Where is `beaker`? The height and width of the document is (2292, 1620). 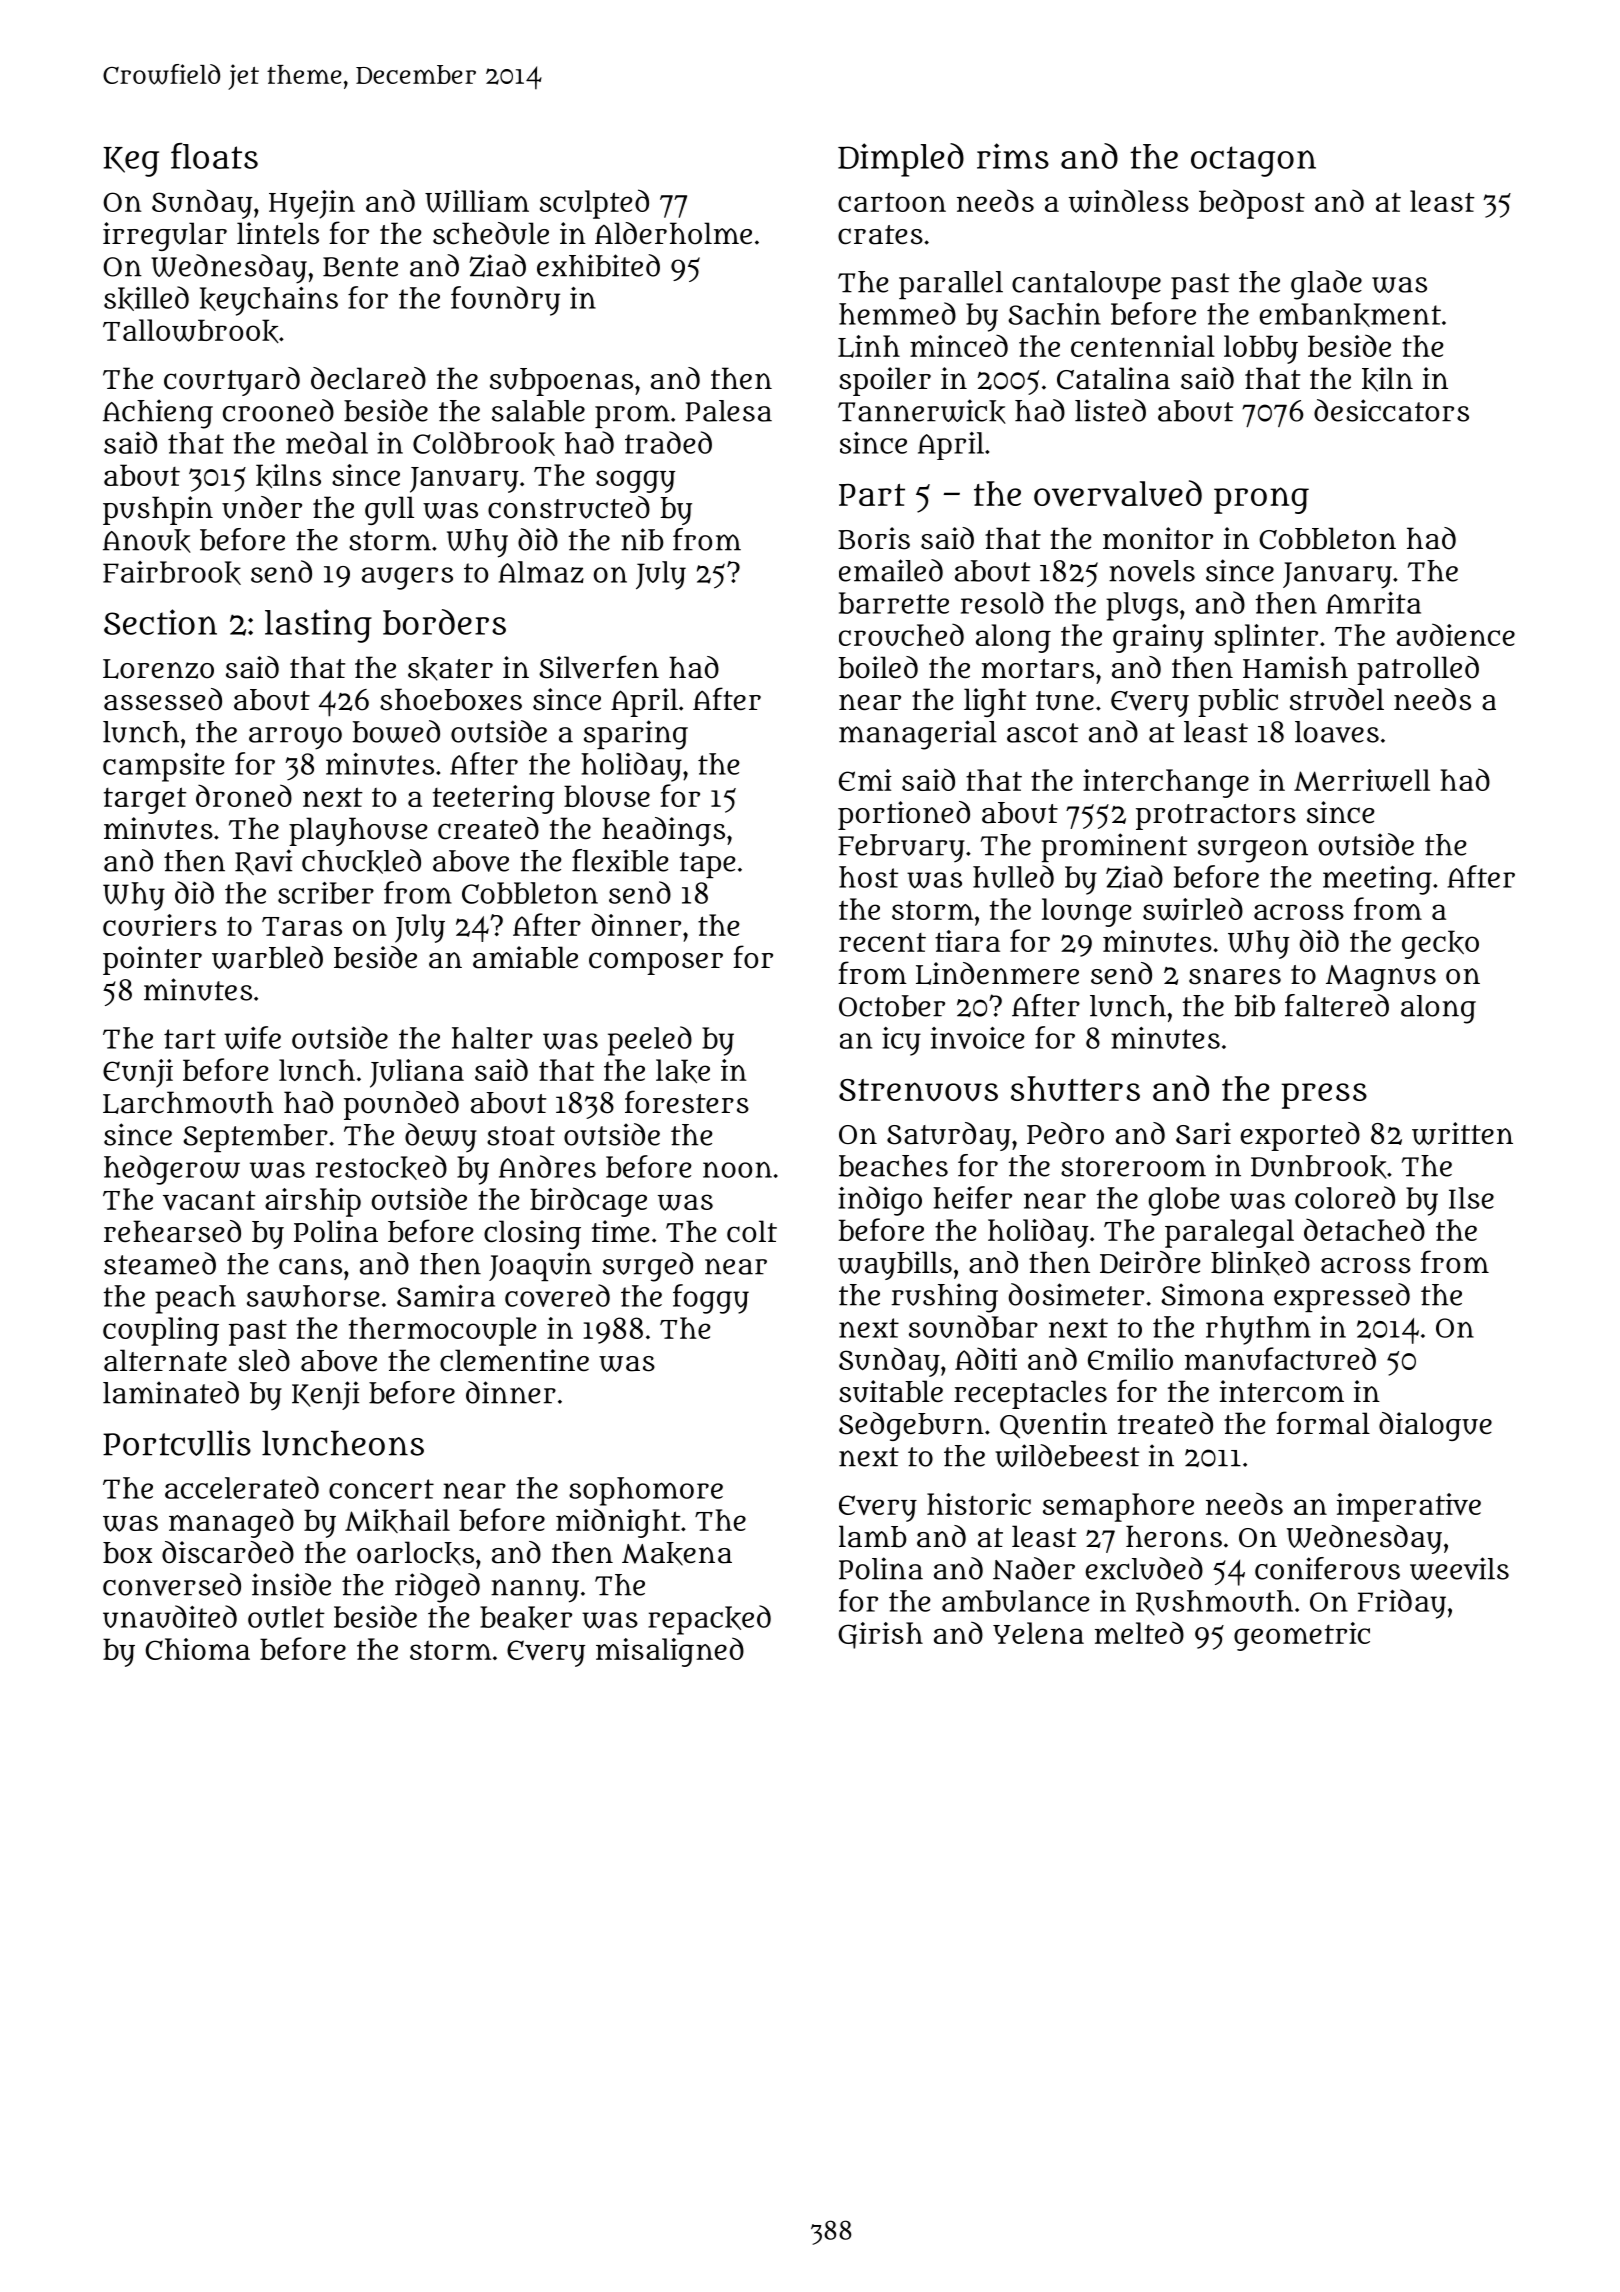 beaker is located at coordinates (526, 1618).
